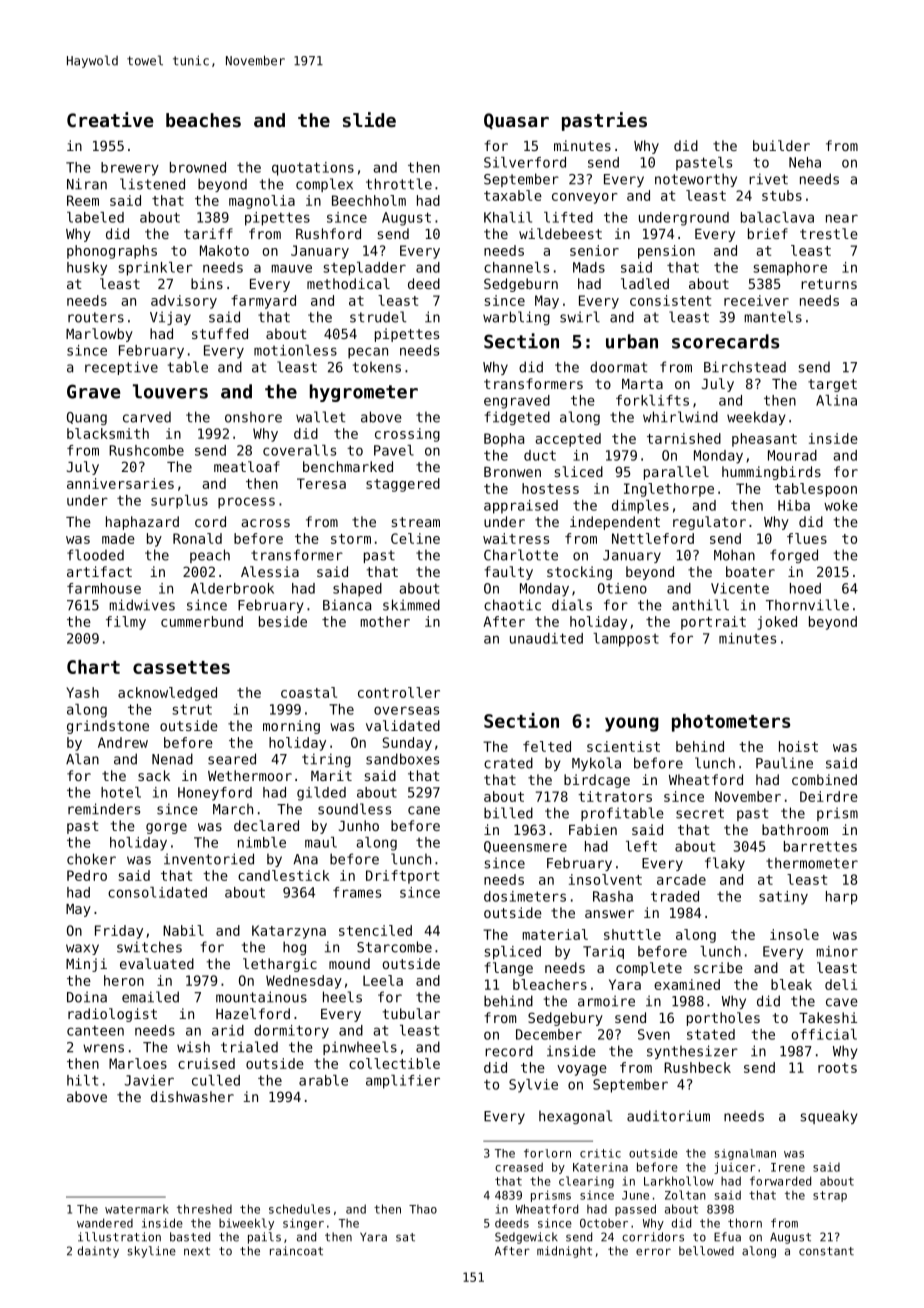 This screenshot has height=1308, width=924. I want to click on woke, so click(841, 505).
